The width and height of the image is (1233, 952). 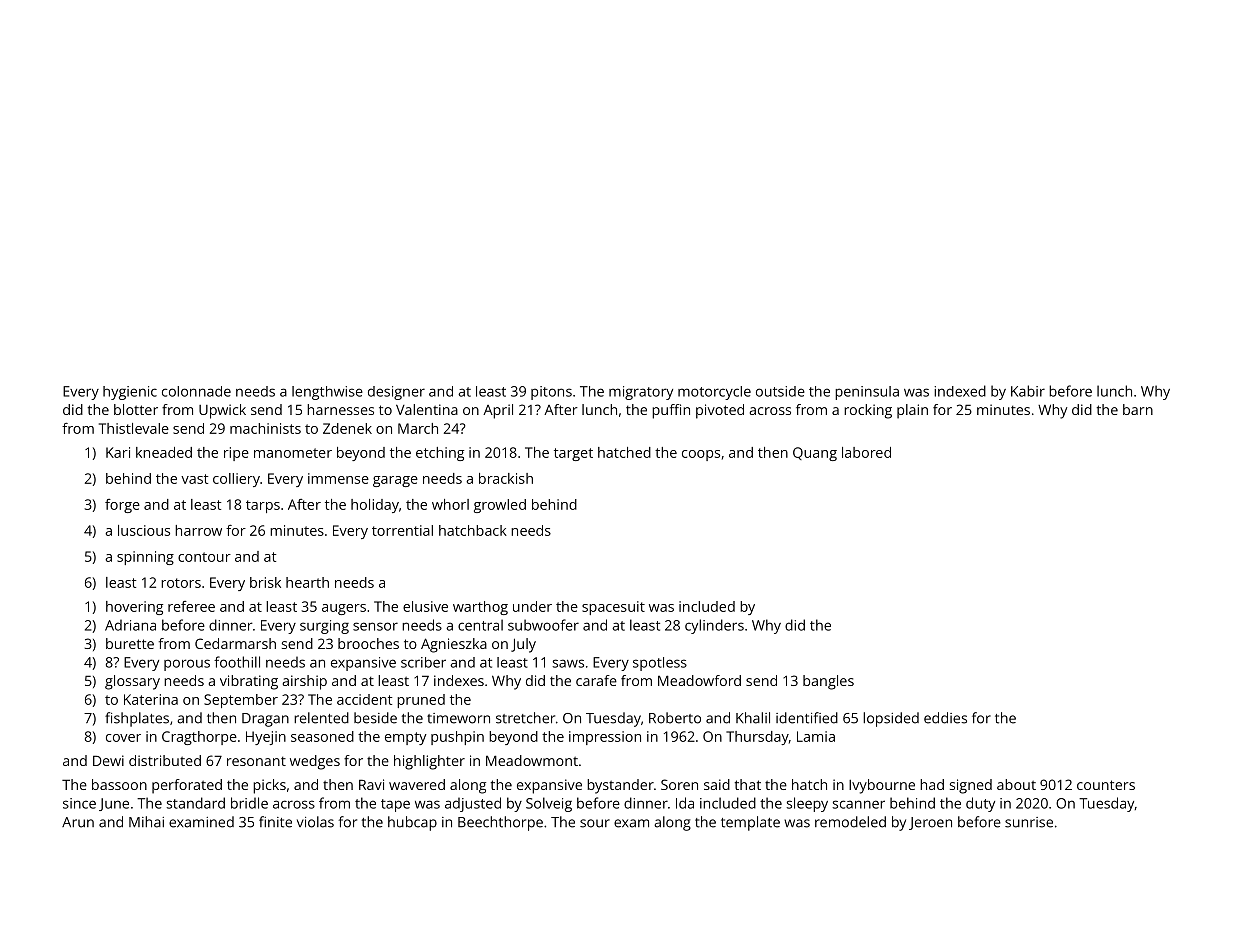 What do you see at coordinates (134, 428) in the image?
I see `Thistlevale` at bounding box center [134, 428].
